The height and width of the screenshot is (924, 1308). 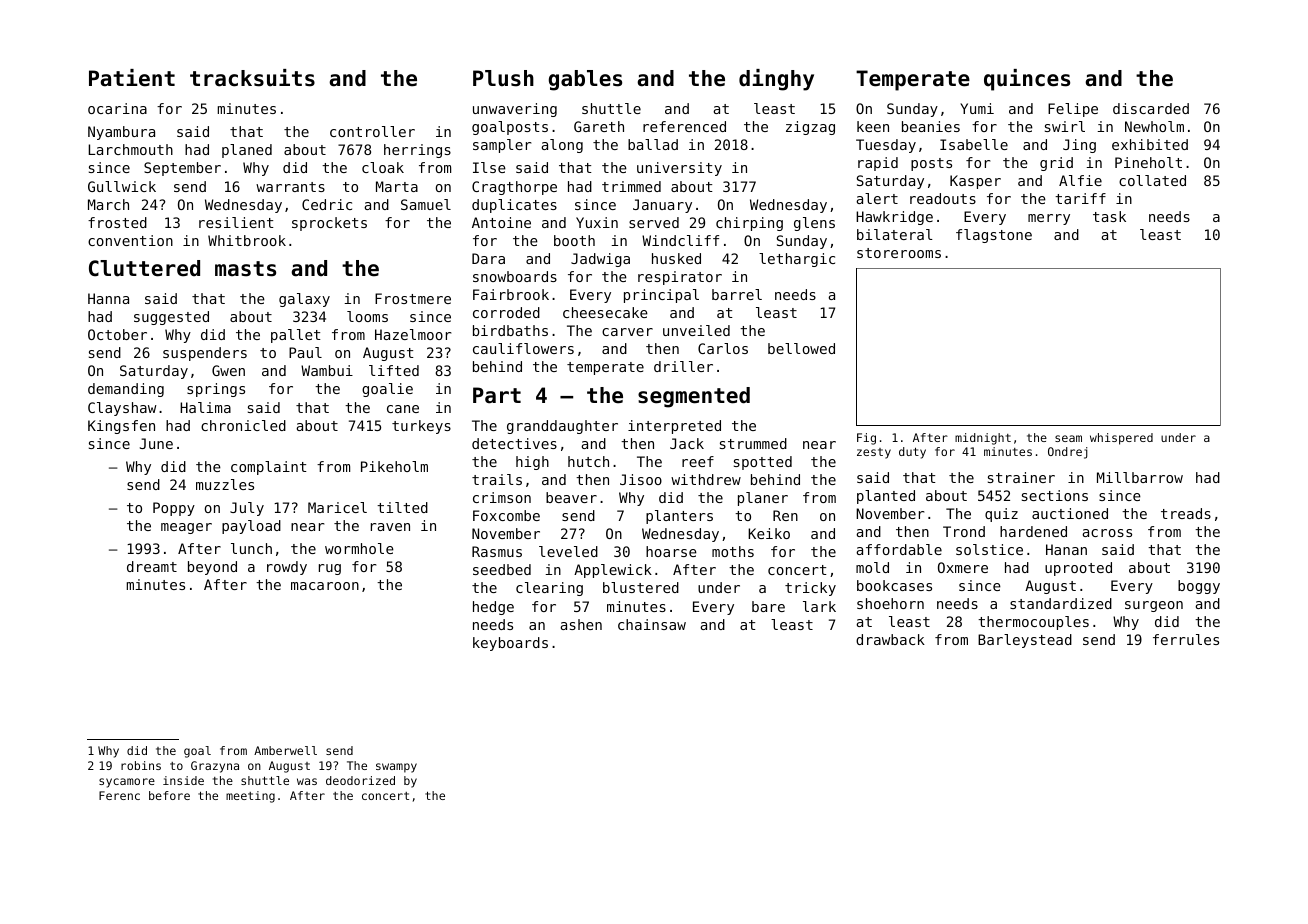 I want to click on dinghy, so click(x=776, y=80).
